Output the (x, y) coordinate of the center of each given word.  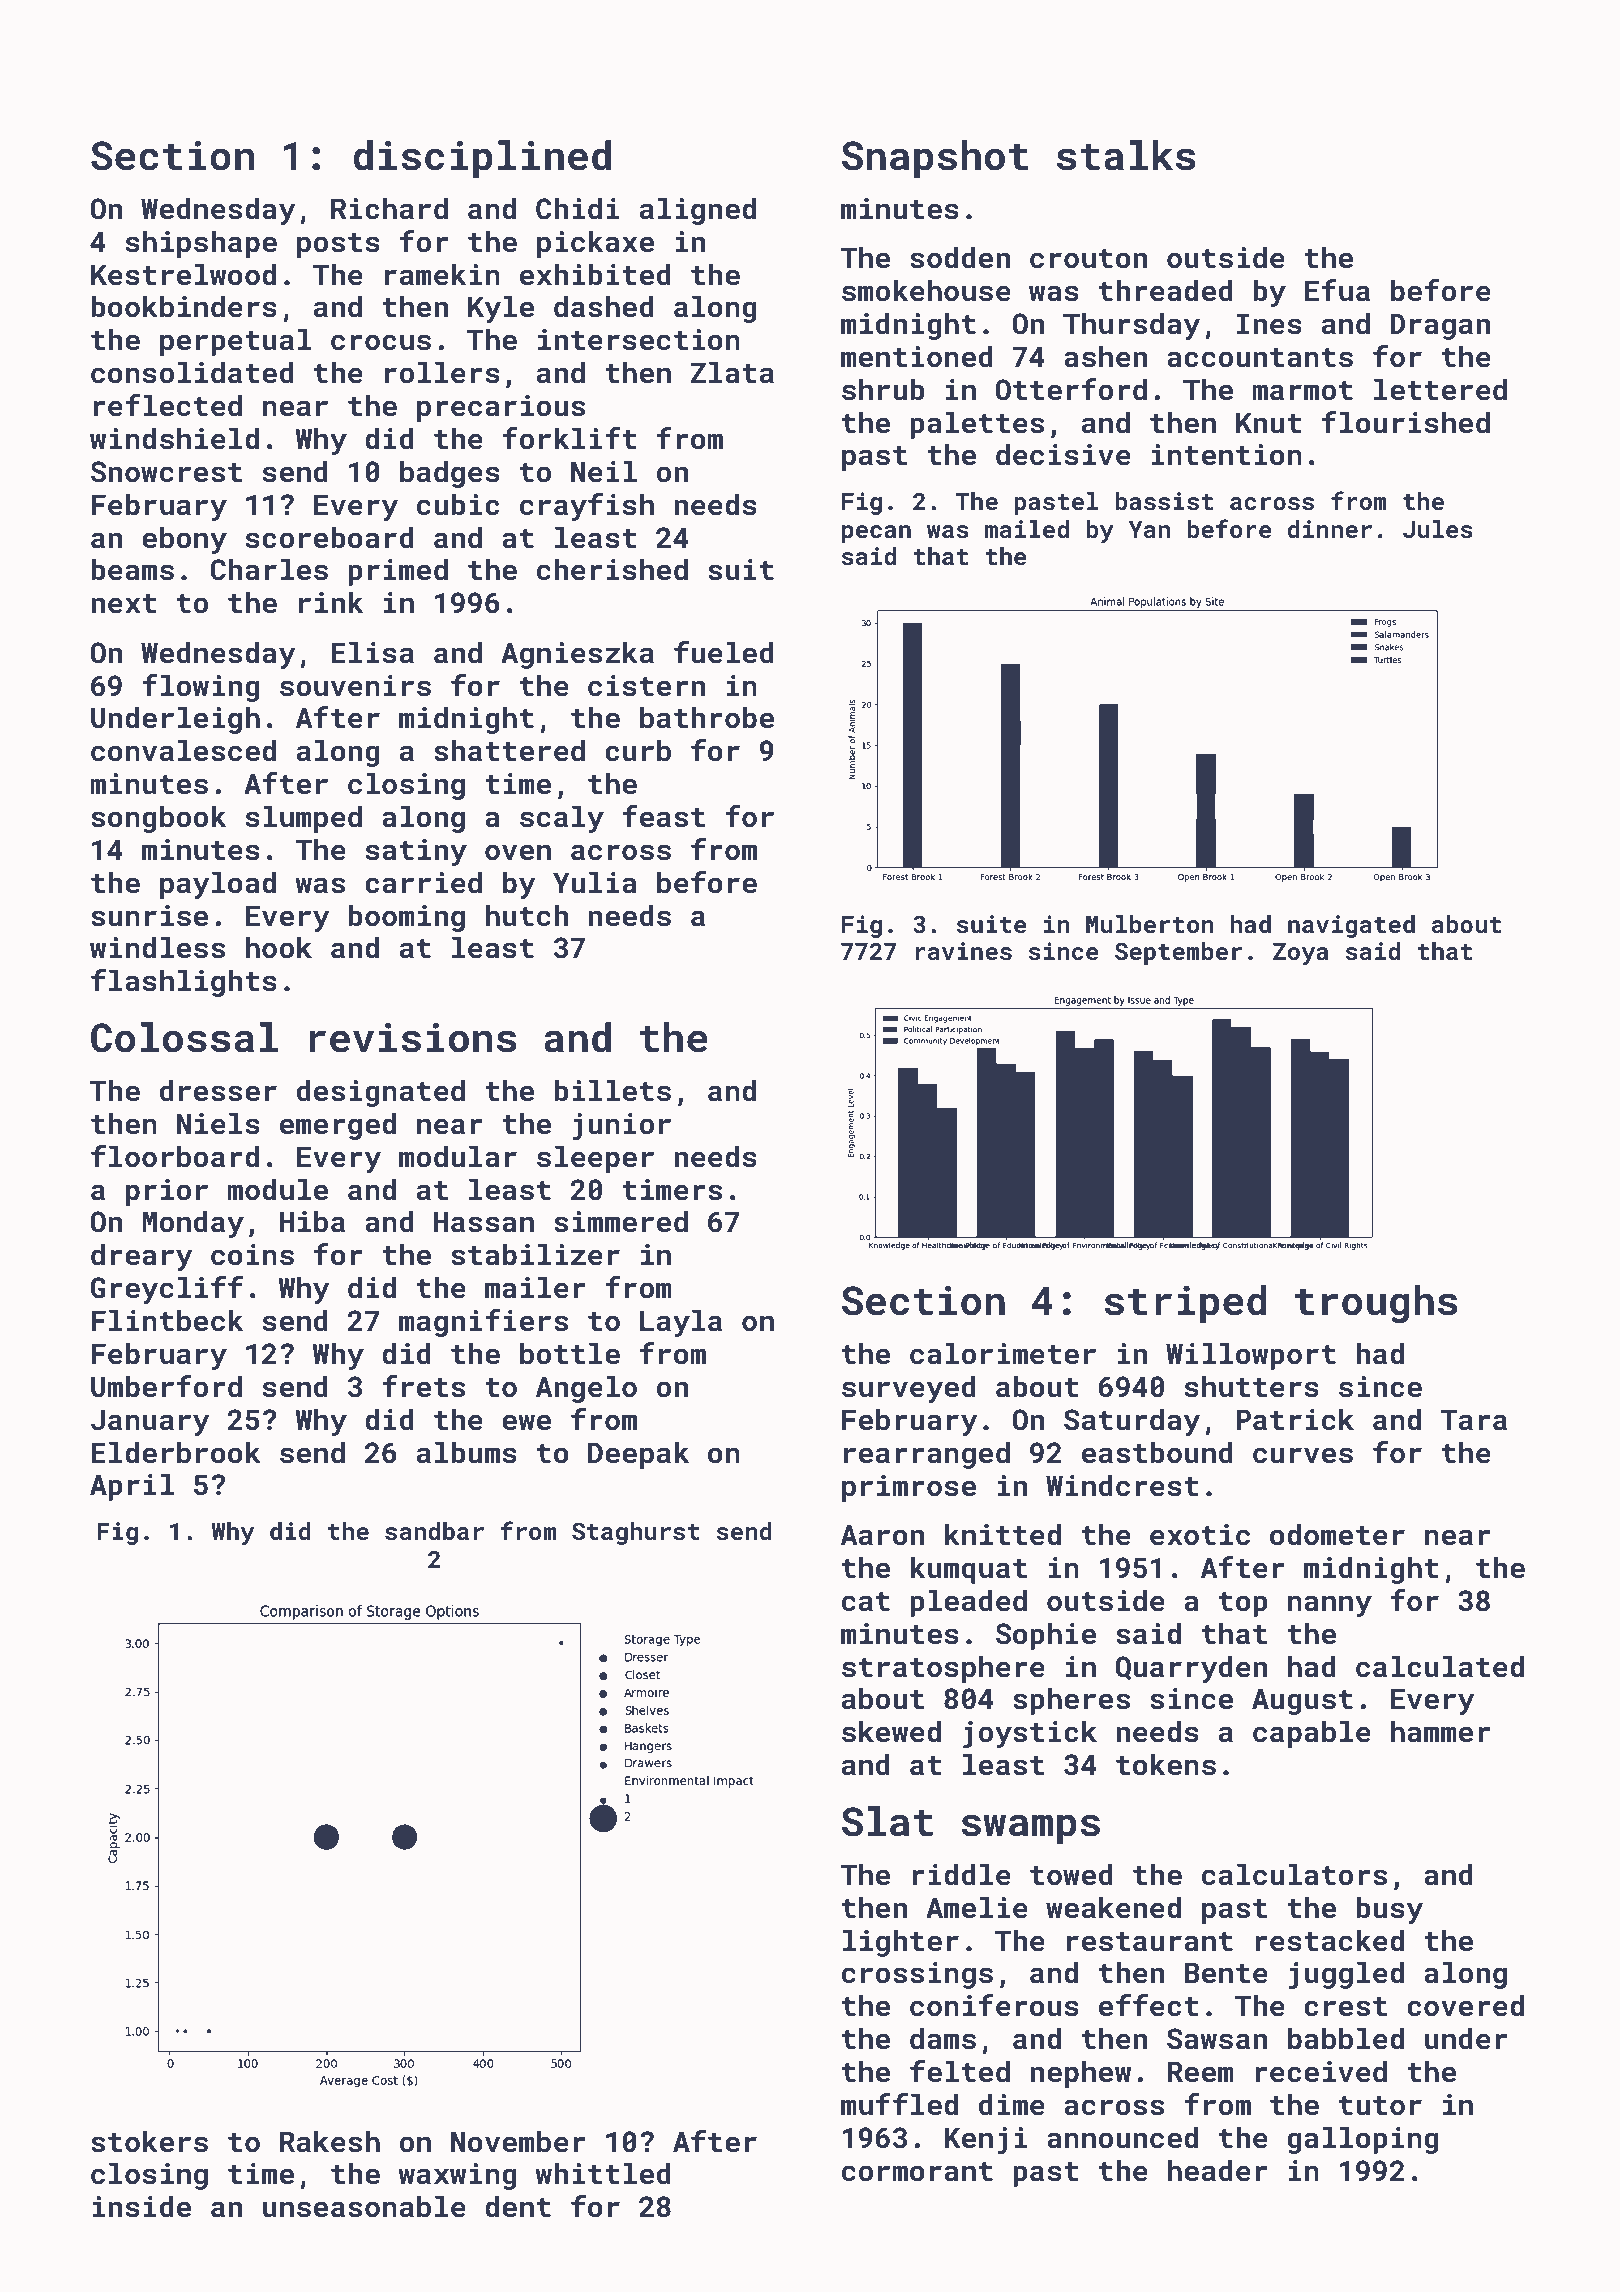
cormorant (917, 2172)
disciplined (482, 159)
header (1218, 2170)
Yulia (595, 882)
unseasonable (364, 2206)
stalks (1126, 155)
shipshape (201, 244)
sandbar (434, 1531)
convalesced (183, 750)
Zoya (1300, 954)
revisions (412, 1038)
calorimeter (1003, 1353)
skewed (891, 1731)
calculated (1440, 1666)
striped (1185, 1304)
